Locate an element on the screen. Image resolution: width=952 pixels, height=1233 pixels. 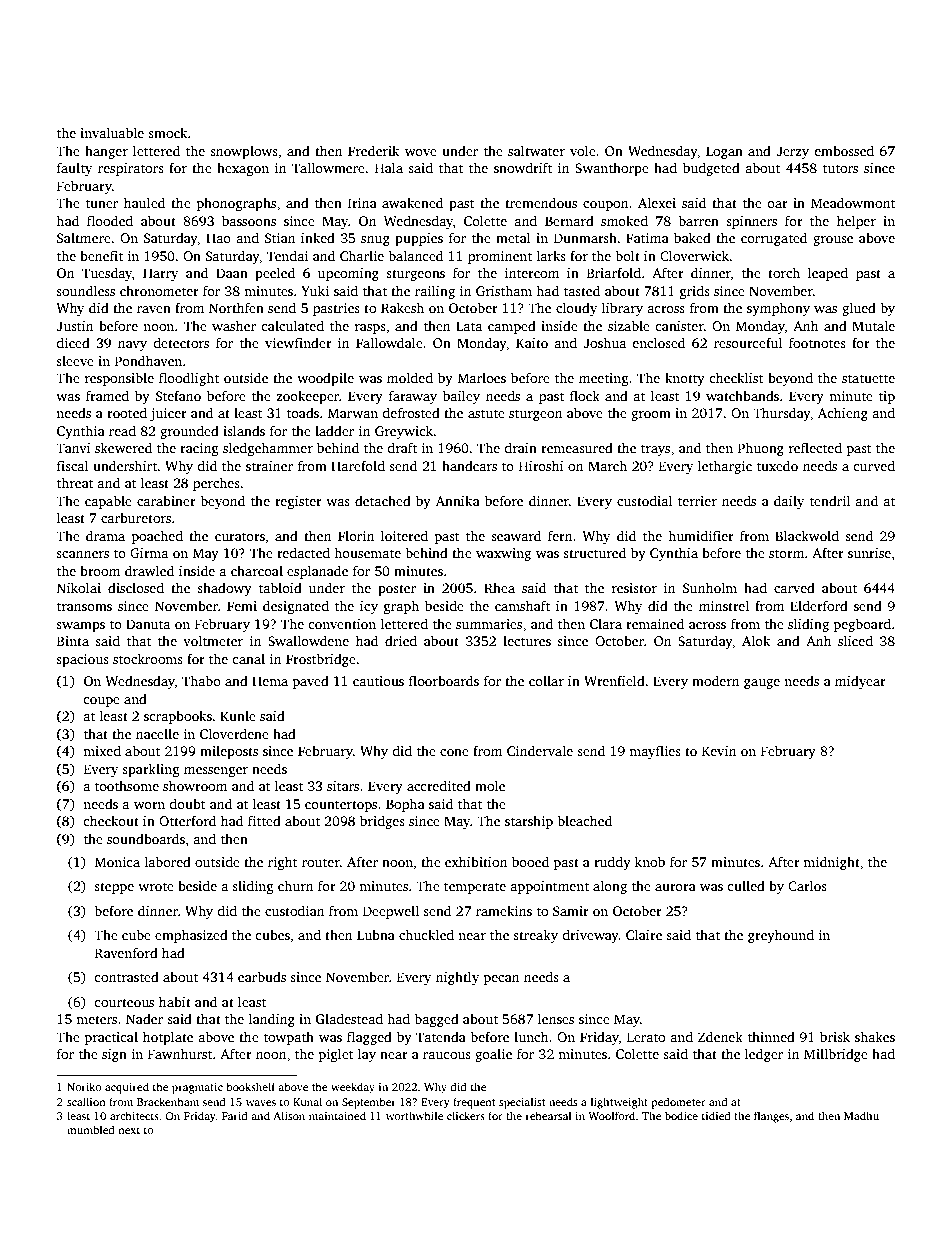
Marloes is located at coordinates (482, 377).
